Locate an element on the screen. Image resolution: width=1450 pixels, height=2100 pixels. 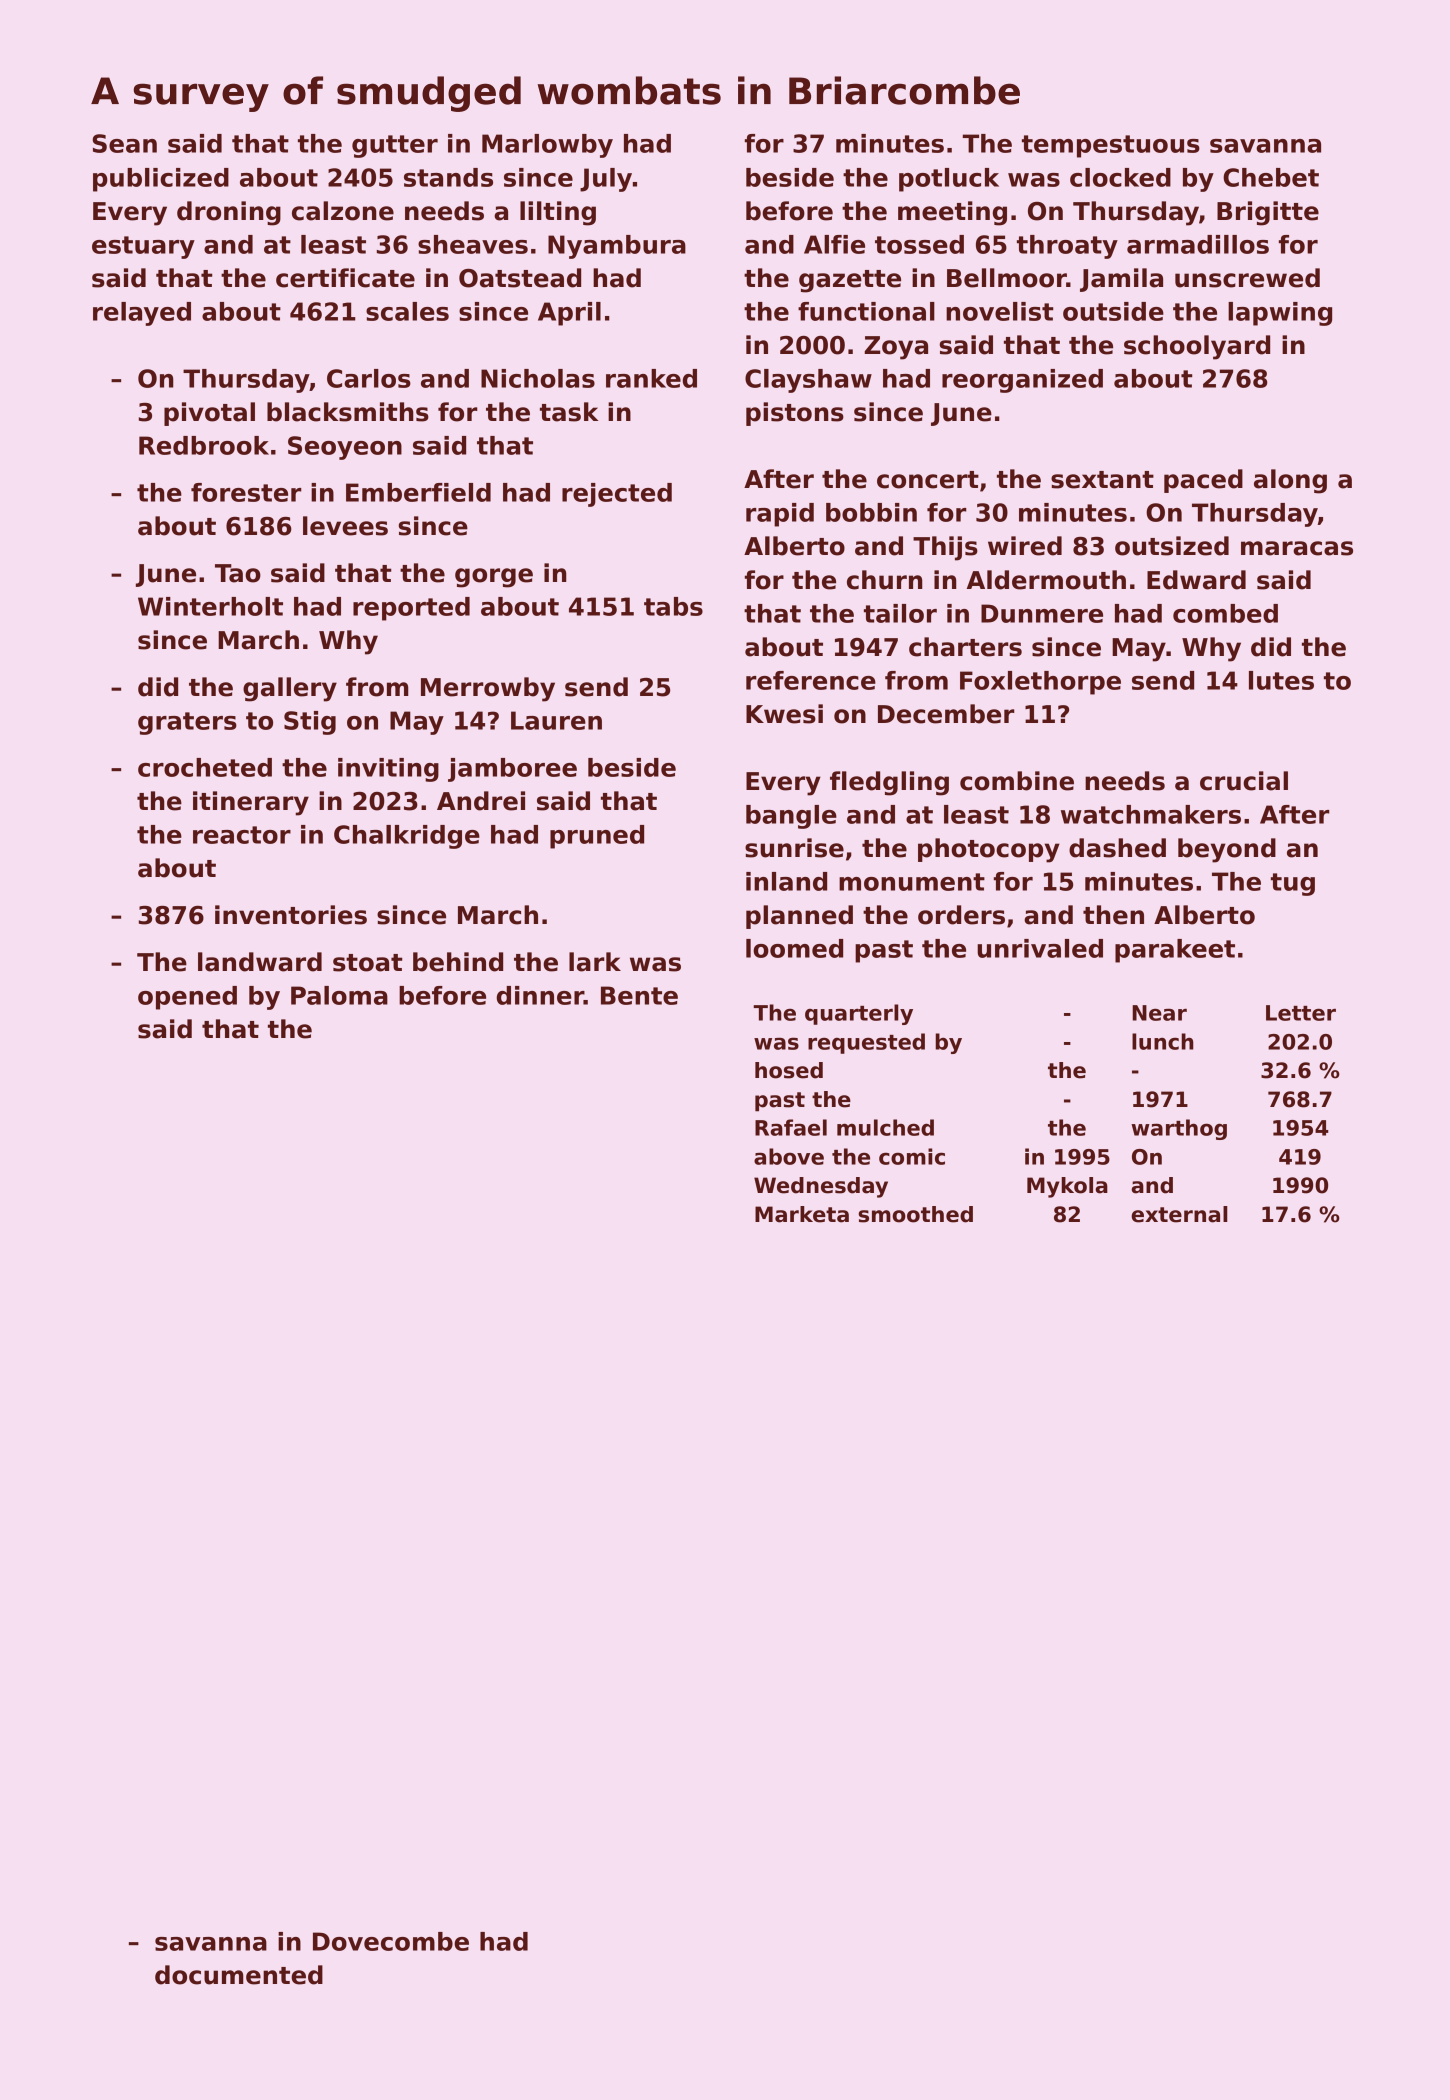
July is located at coordinates (606, 180).
